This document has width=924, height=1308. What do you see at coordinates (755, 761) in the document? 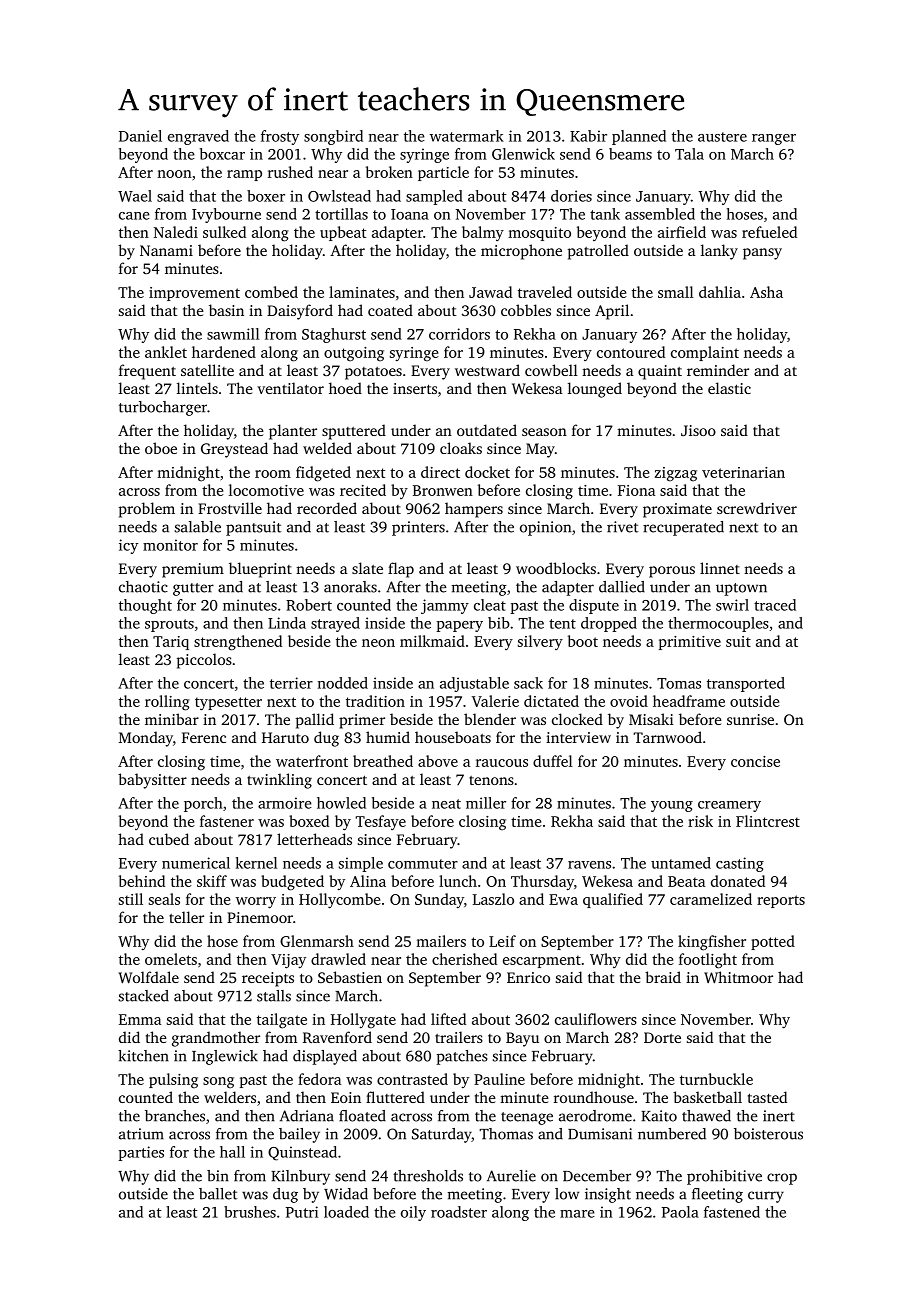
I see `concise` at bounding box center [755, 761].
